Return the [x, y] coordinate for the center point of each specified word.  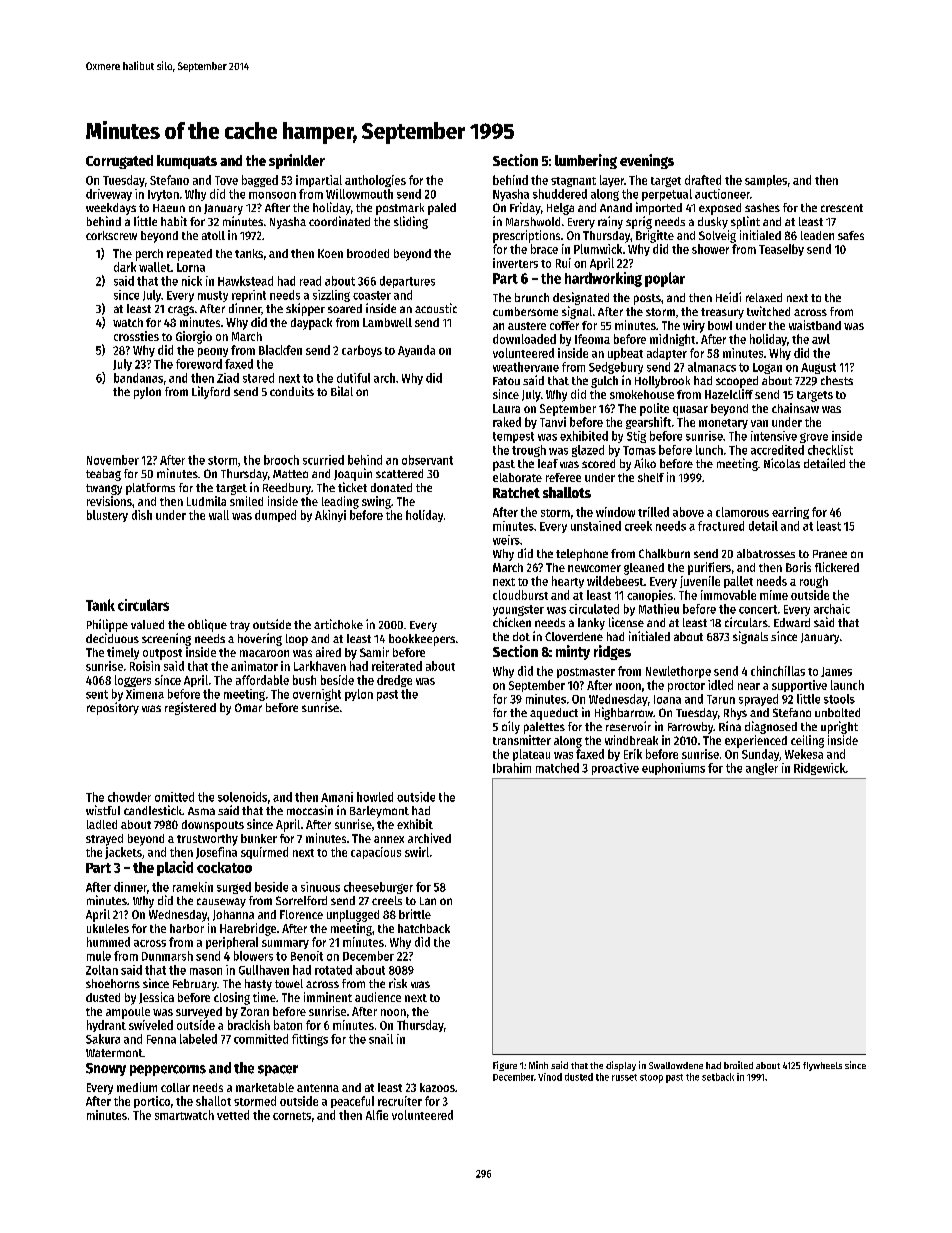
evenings [647, 161]
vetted [233, 1115]
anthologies [375, 181]
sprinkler [297, 161]
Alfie [377, 1115]
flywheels [822, 1066]
